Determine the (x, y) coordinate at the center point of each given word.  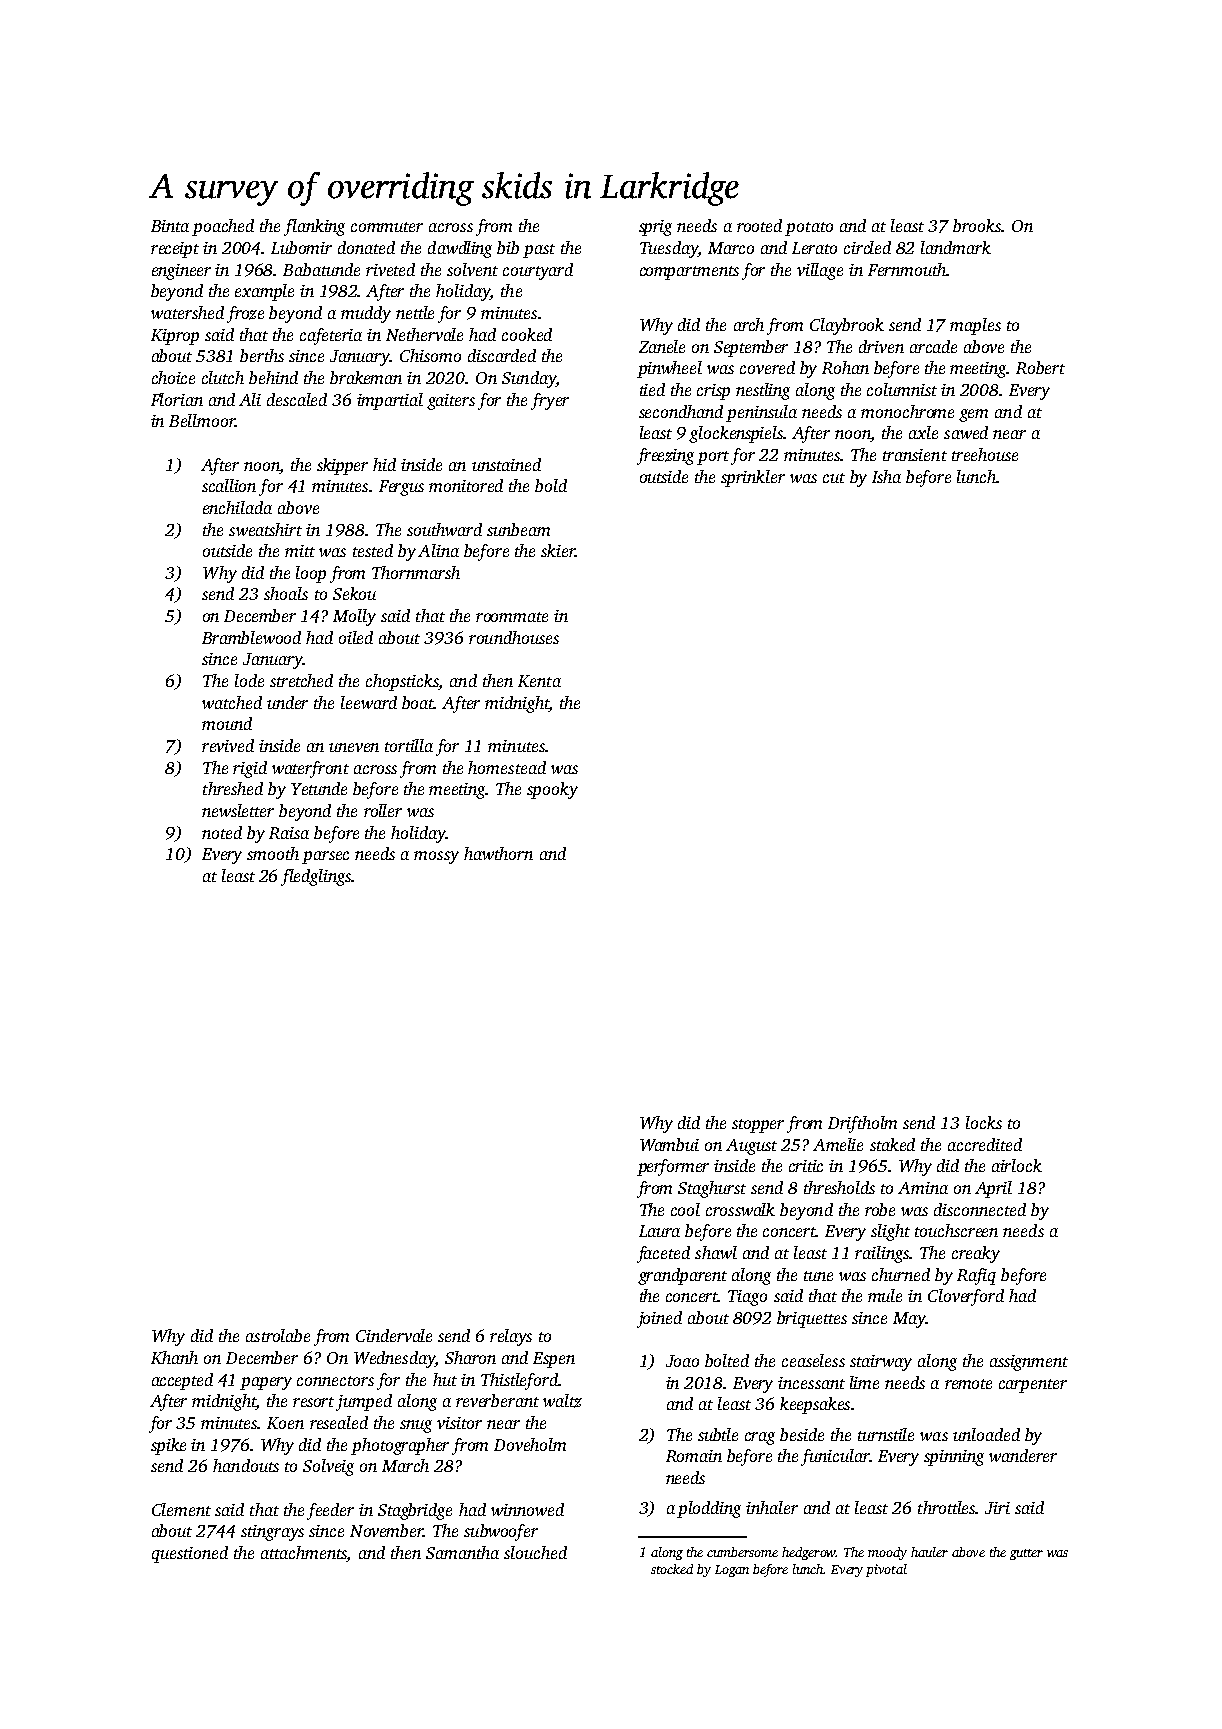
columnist (902, 389)
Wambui (669, 1144)
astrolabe (278, 1335)
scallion (229, 485)
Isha (886, 476)
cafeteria (331, 336)
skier (558, 550)
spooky (552, 790)
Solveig (328, 1467)
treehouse (985, 454)
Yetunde (319, 788)
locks (984, 1122)
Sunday (529, 379)
